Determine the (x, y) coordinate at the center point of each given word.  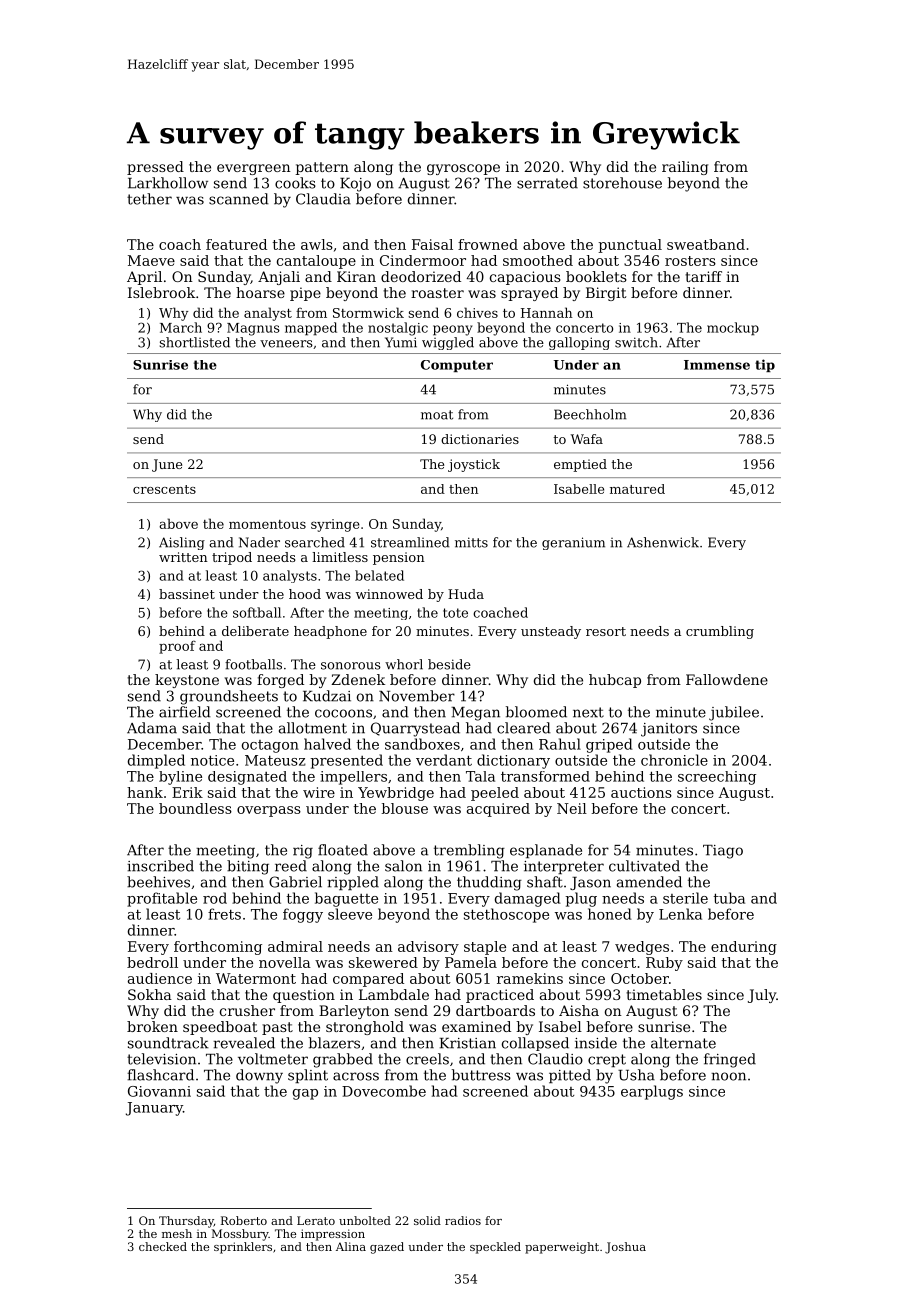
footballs (253, 664)
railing (685, 168)
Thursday (186, 1222)
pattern (322, 168)
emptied (580, 465)
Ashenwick (663, 542)
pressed (155, 168)
